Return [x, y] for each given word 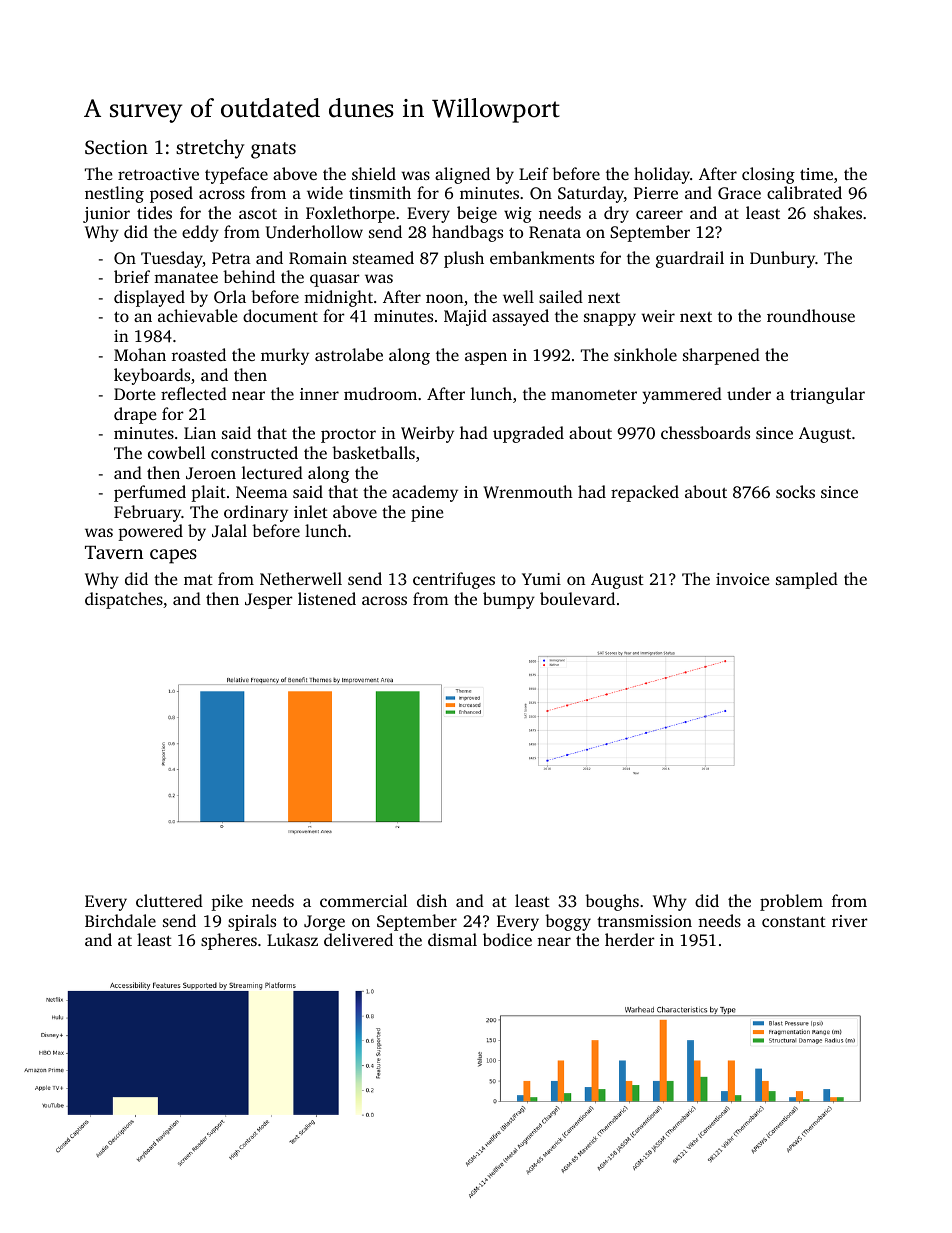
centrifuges [454, 580]
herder [630, 939]
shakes [838, 212]
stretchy [210, 149]
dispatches [124, 600]
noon [444, 298]
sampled [807, 580]
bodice [507, 939]
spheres [229, 941]
